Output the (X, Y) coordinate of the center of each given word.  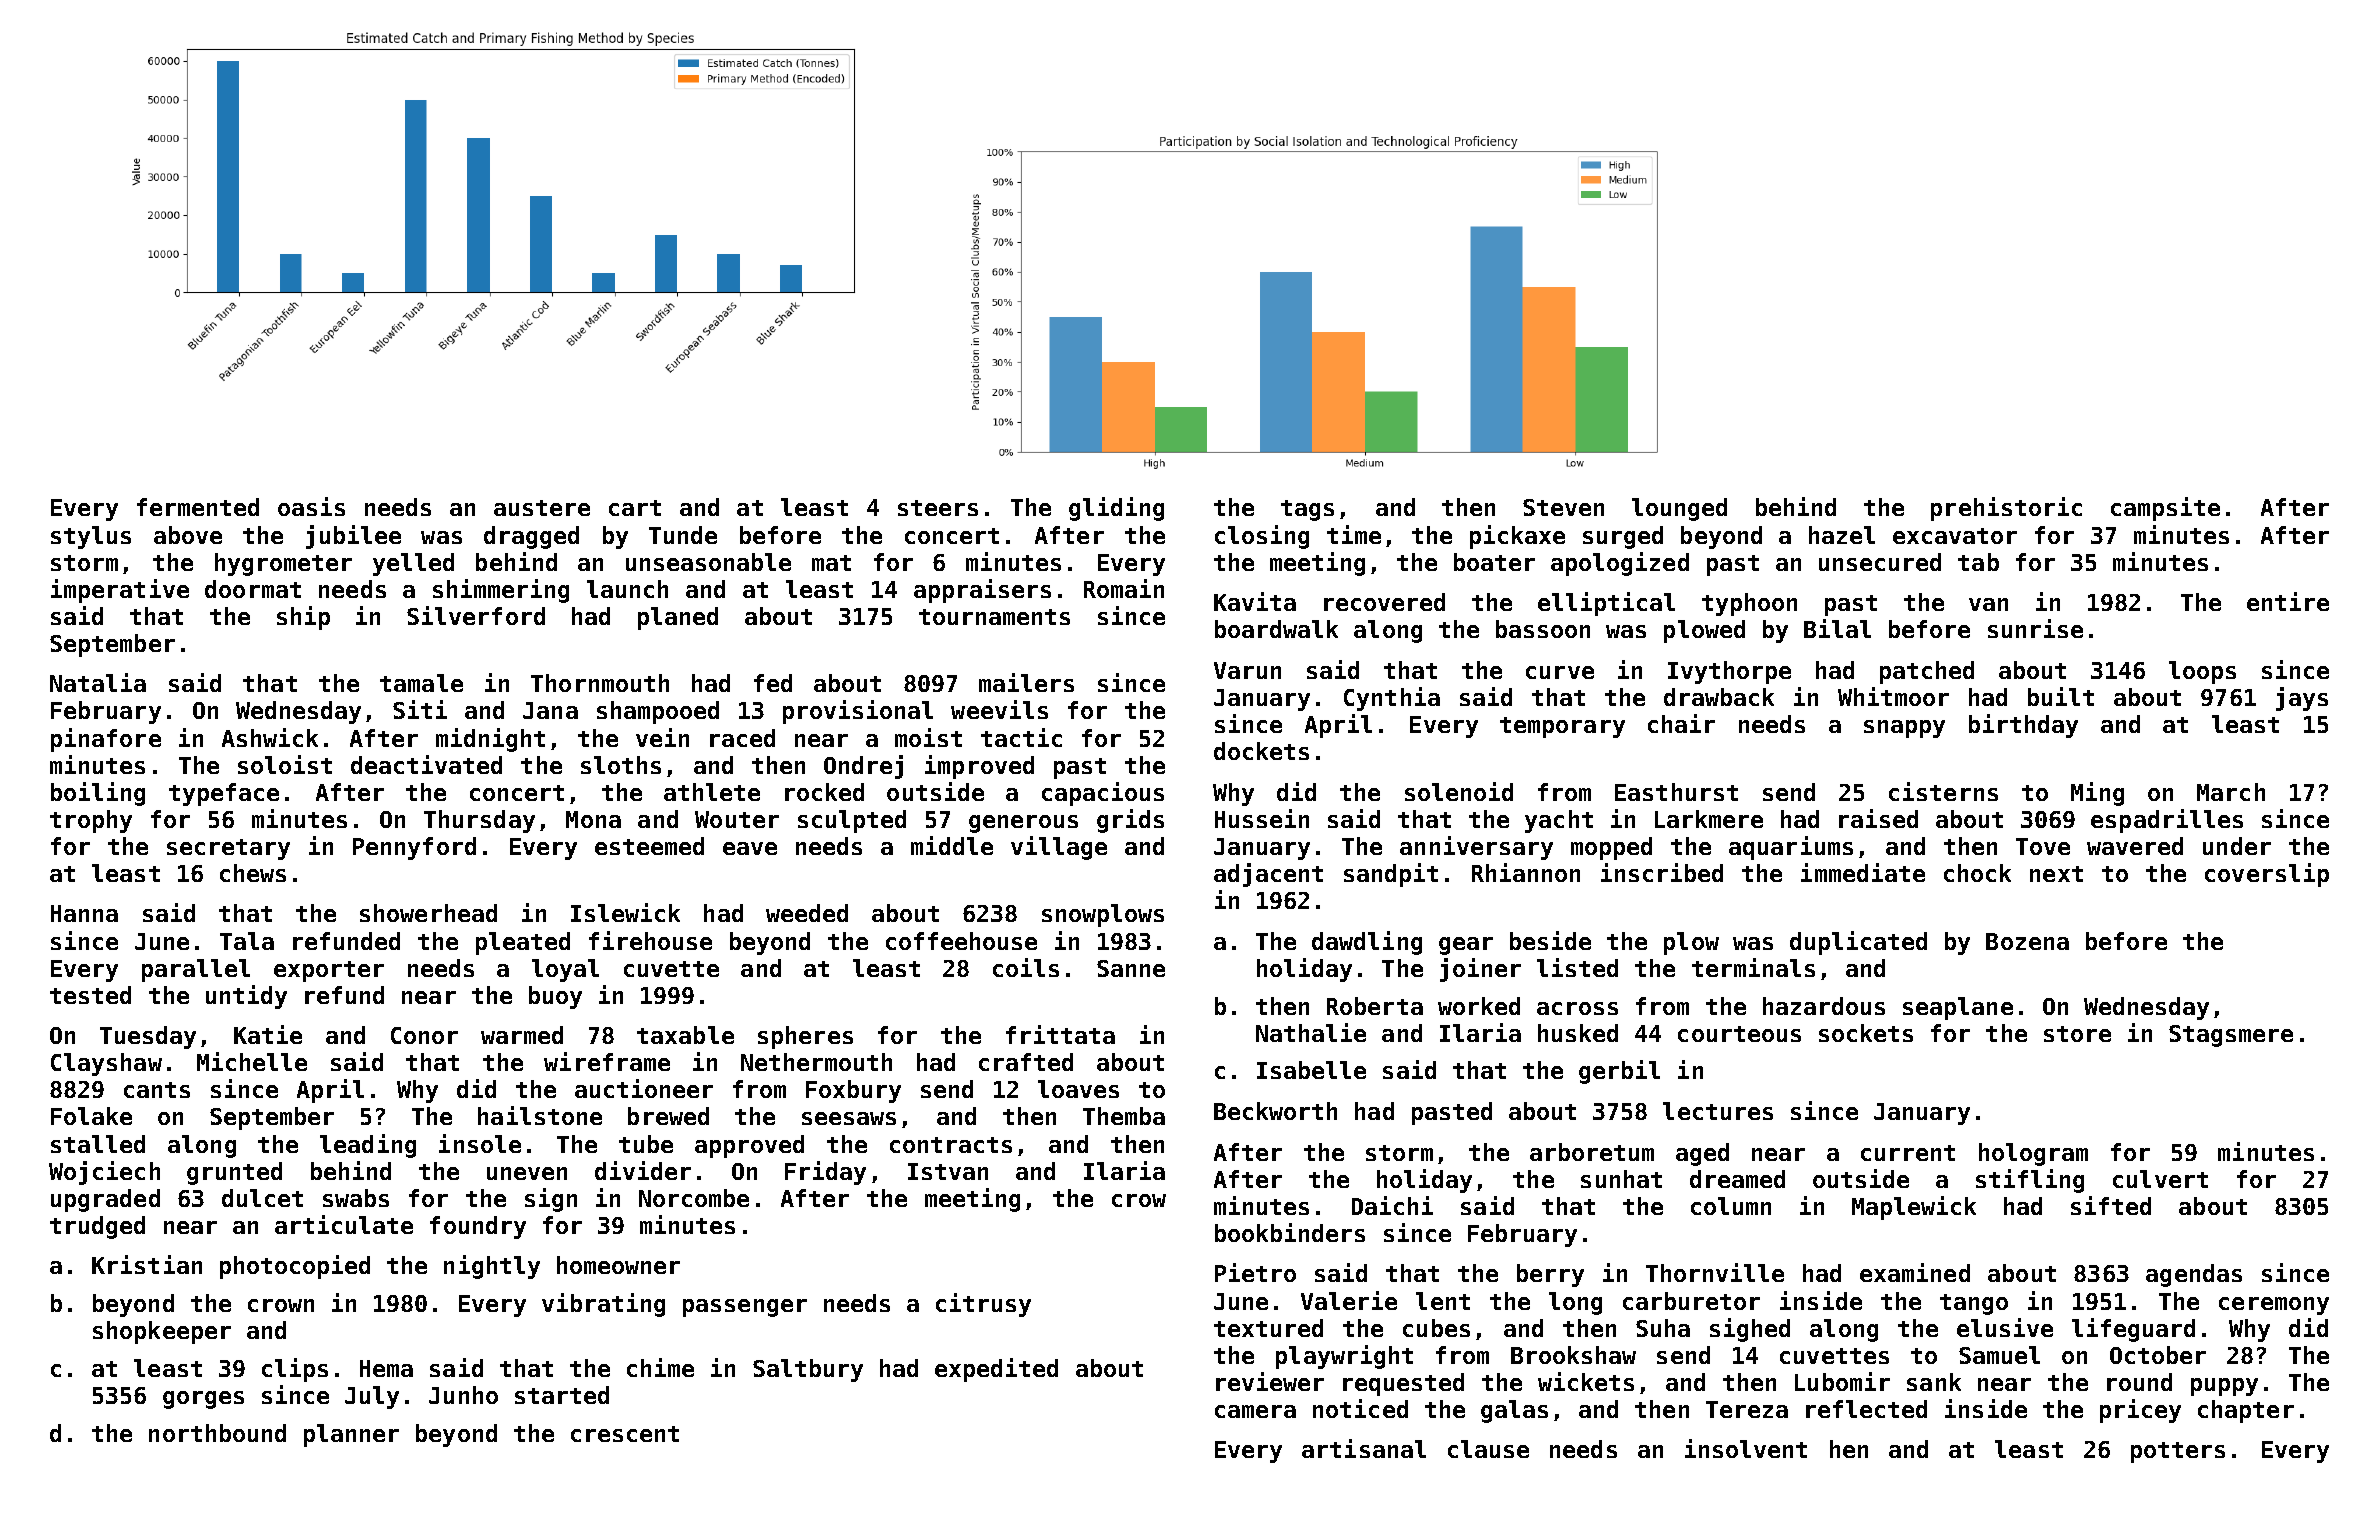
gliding (1116, 509)
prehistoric (2006, 509)
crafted (1026, 1062)
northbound (217, 1433)
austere (542, 508)
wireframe (607, 1061)
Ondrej (863, 767)
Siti (420, 709)
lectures (1718, 1111)
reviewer (1270, 1381)
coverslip (2267, 875)
